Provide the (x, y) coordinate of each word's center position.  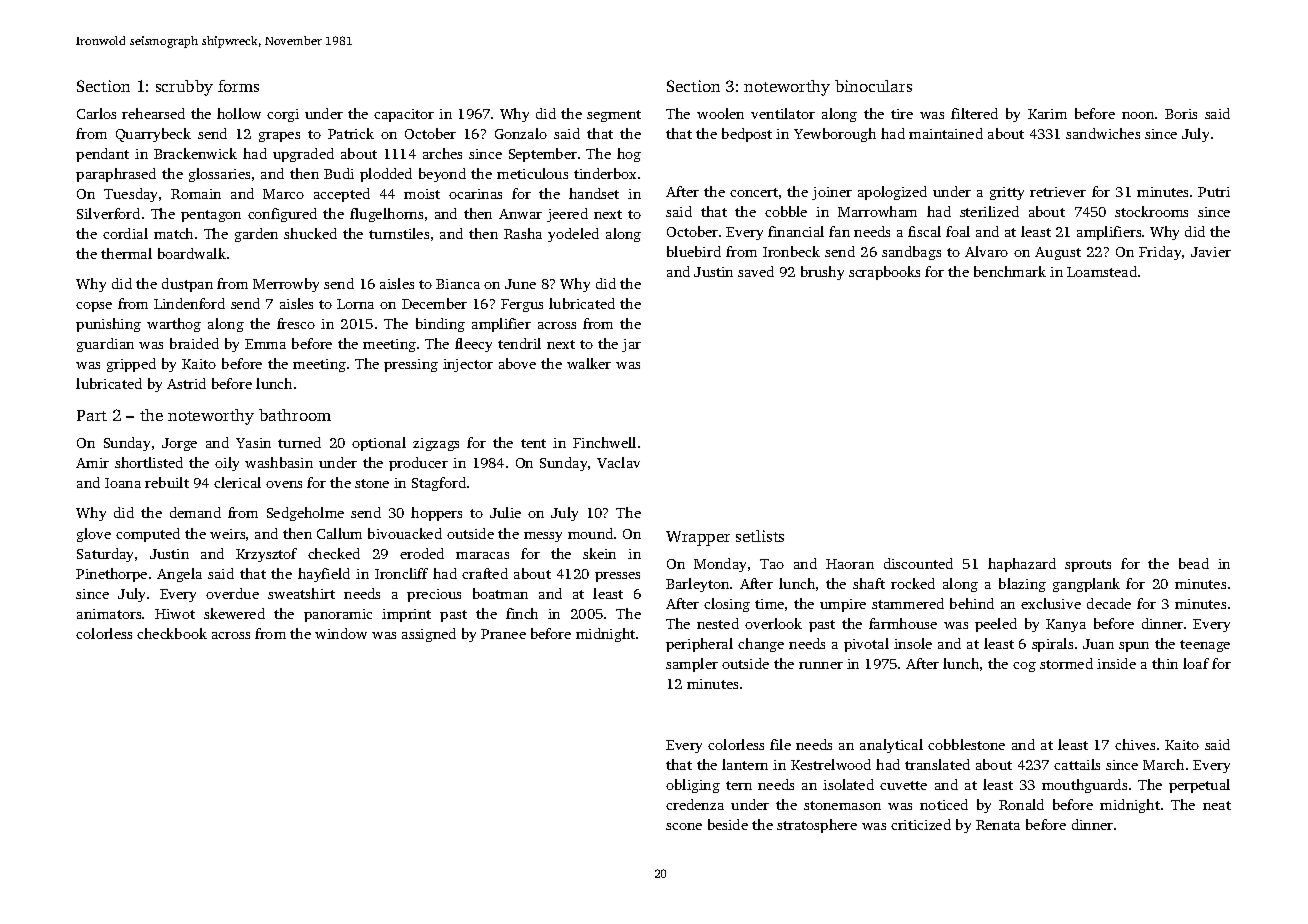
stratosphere (817, 826)
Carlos (96, 113)
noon (1138, 115)
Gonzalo (521, 133)
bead (1194, 563)
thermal (126, 253)
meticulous (532, 173)
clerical (237, 482)
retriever (1058, 192)
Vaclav (618, 462)
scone (684, 826)
